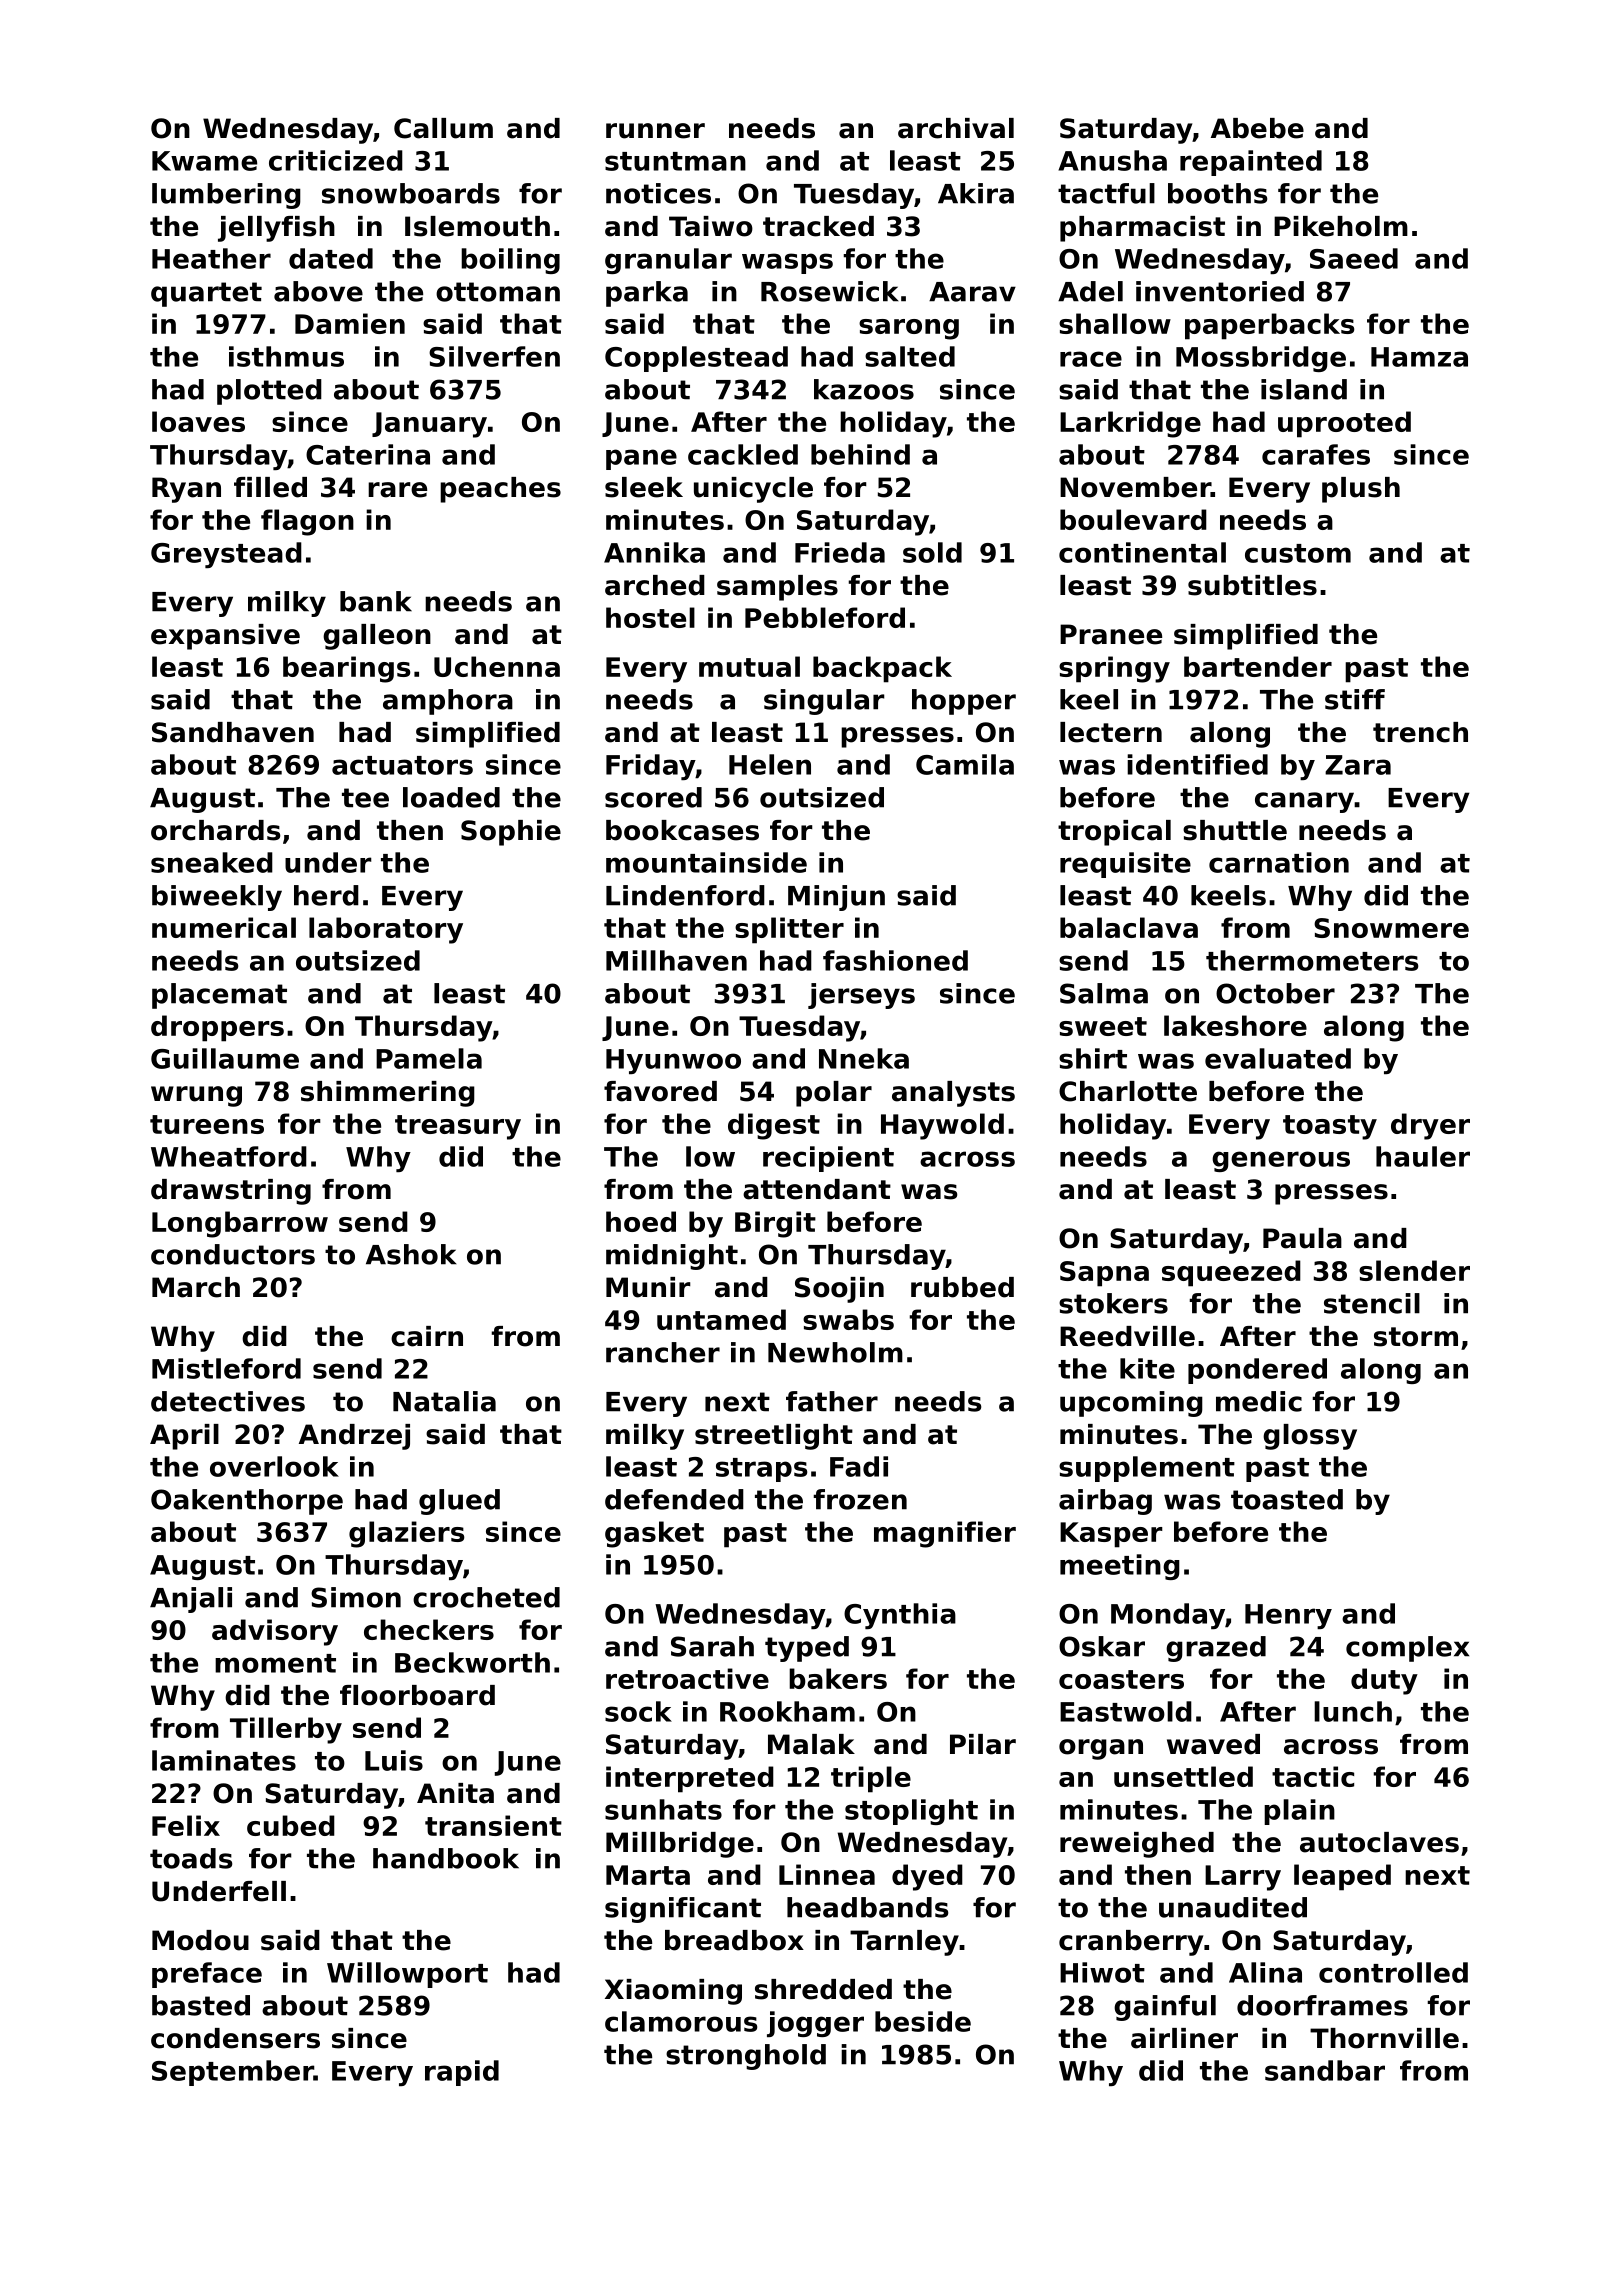 This page has width=1620, height=2292. Describe the element at coordinates (834, 1094) in the page. I see `polar` at that location.
